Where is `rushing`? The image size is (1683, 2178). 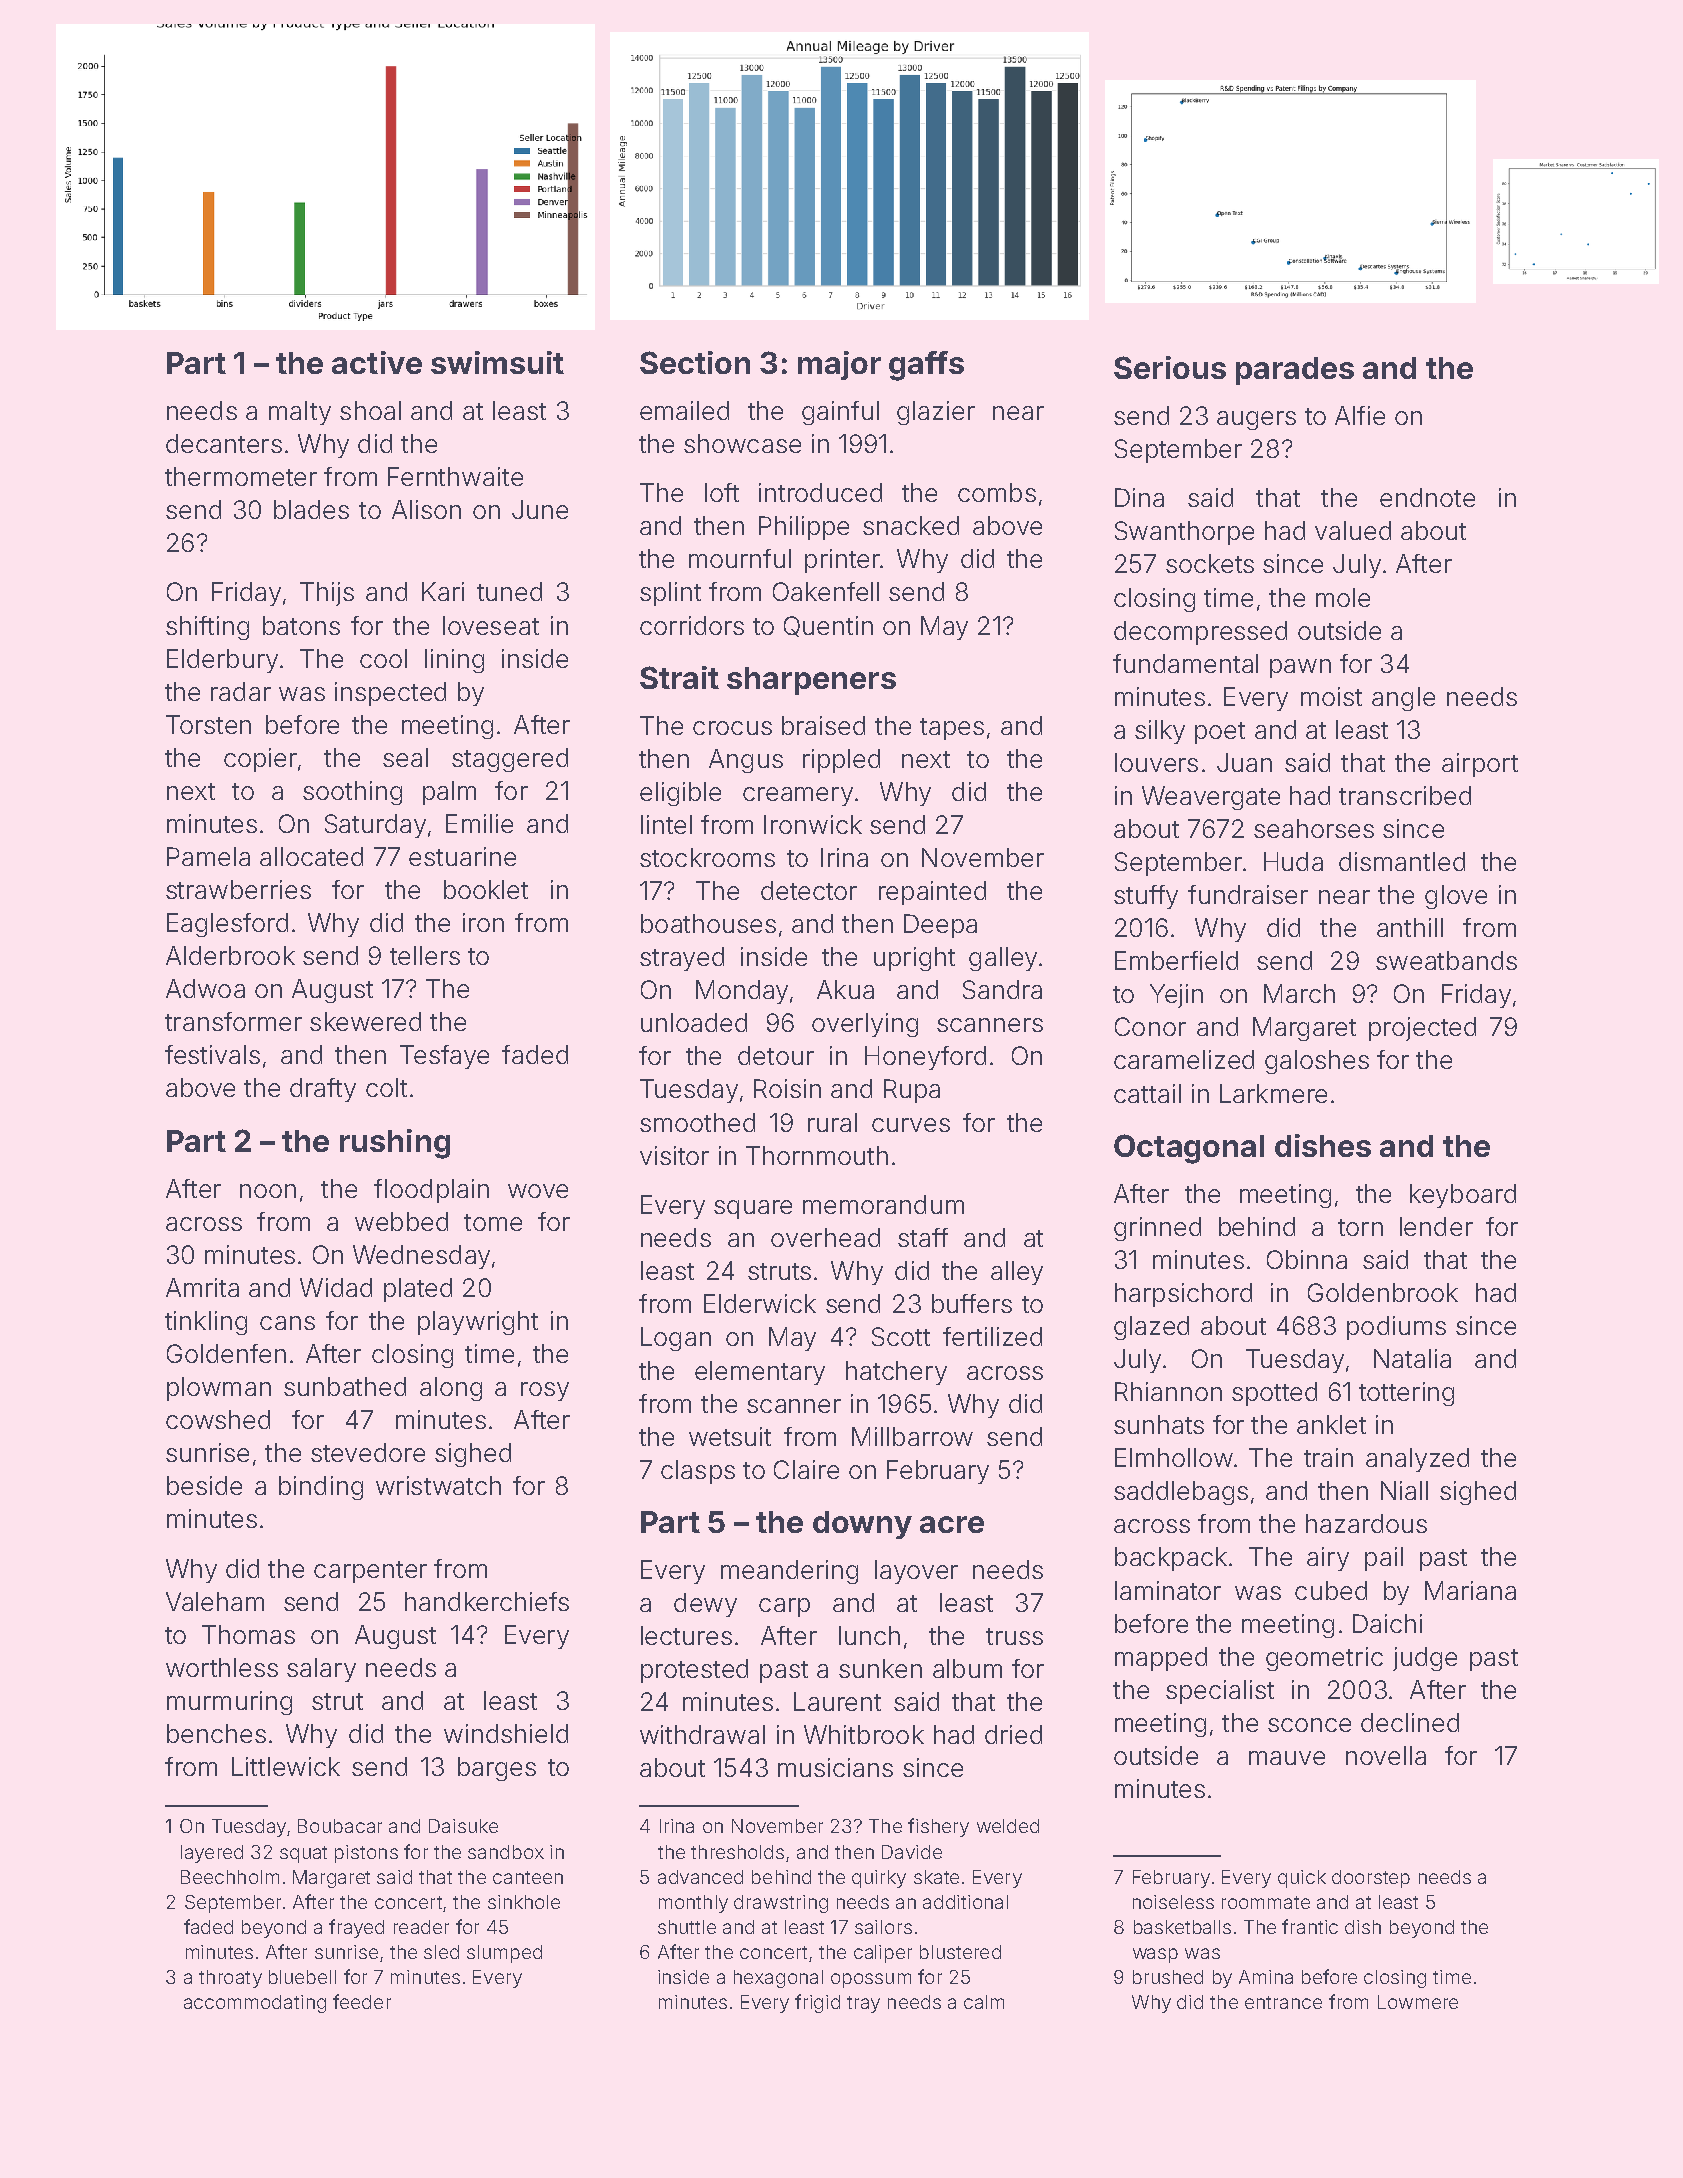
rushing is located at coordinates (395, 1144).
